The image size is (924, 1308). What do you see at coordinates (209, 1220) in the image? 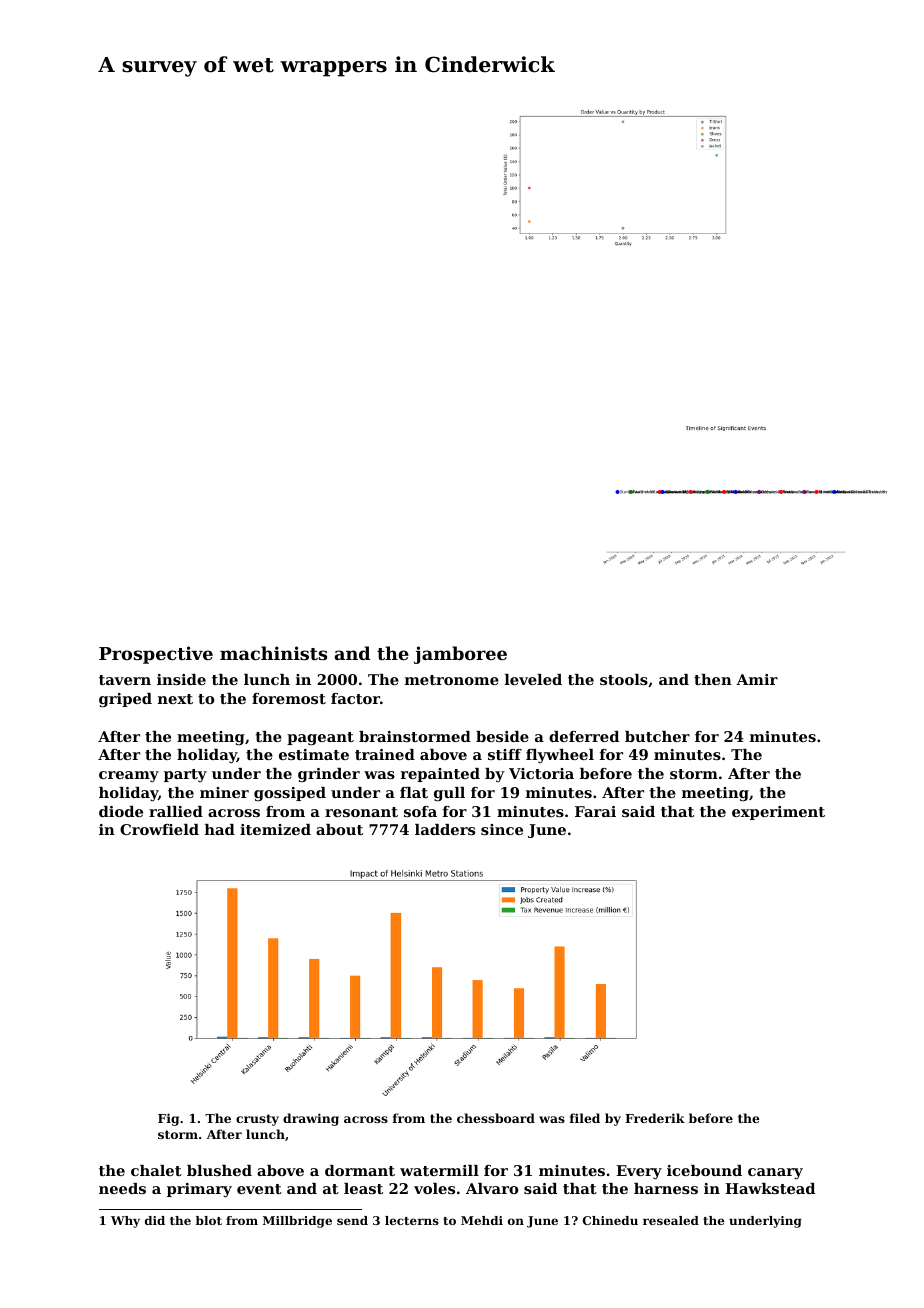
I see `blot` at bounding box center [209, 1220].
